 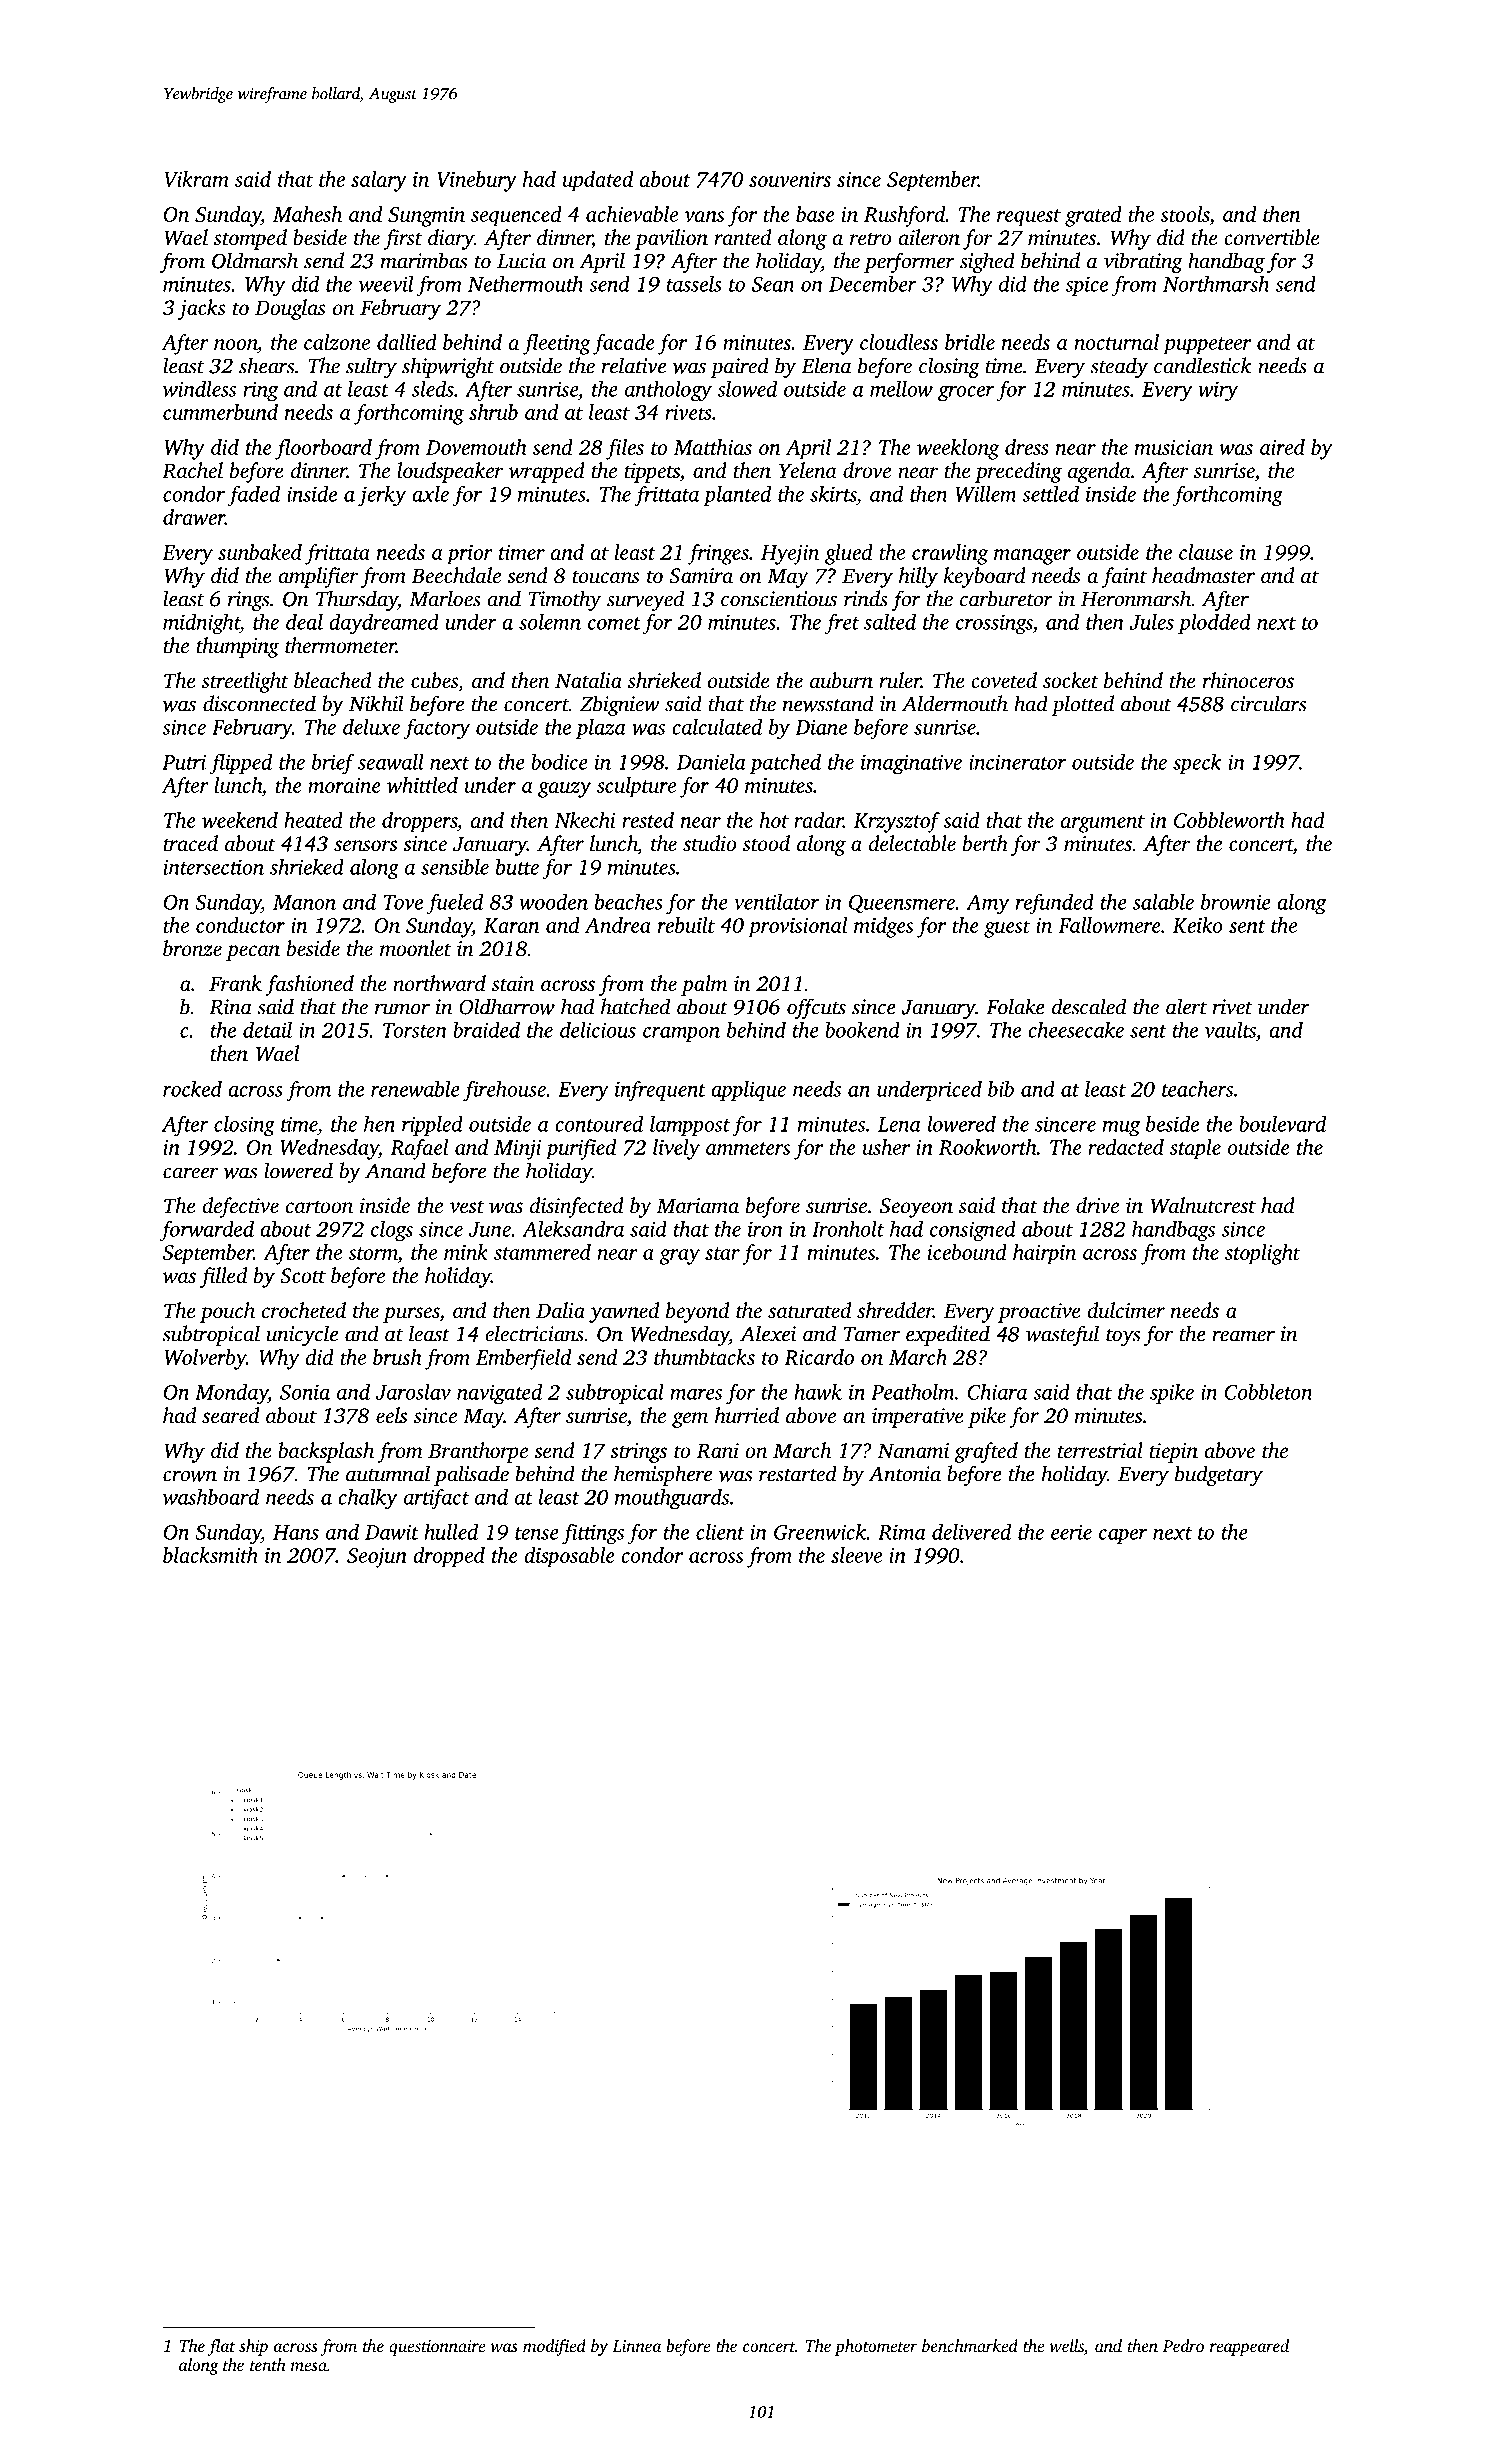 What do you see at coordinates (437, 2348) in the image?
I see `questionnaire` at bounding box center [437, 2348].
